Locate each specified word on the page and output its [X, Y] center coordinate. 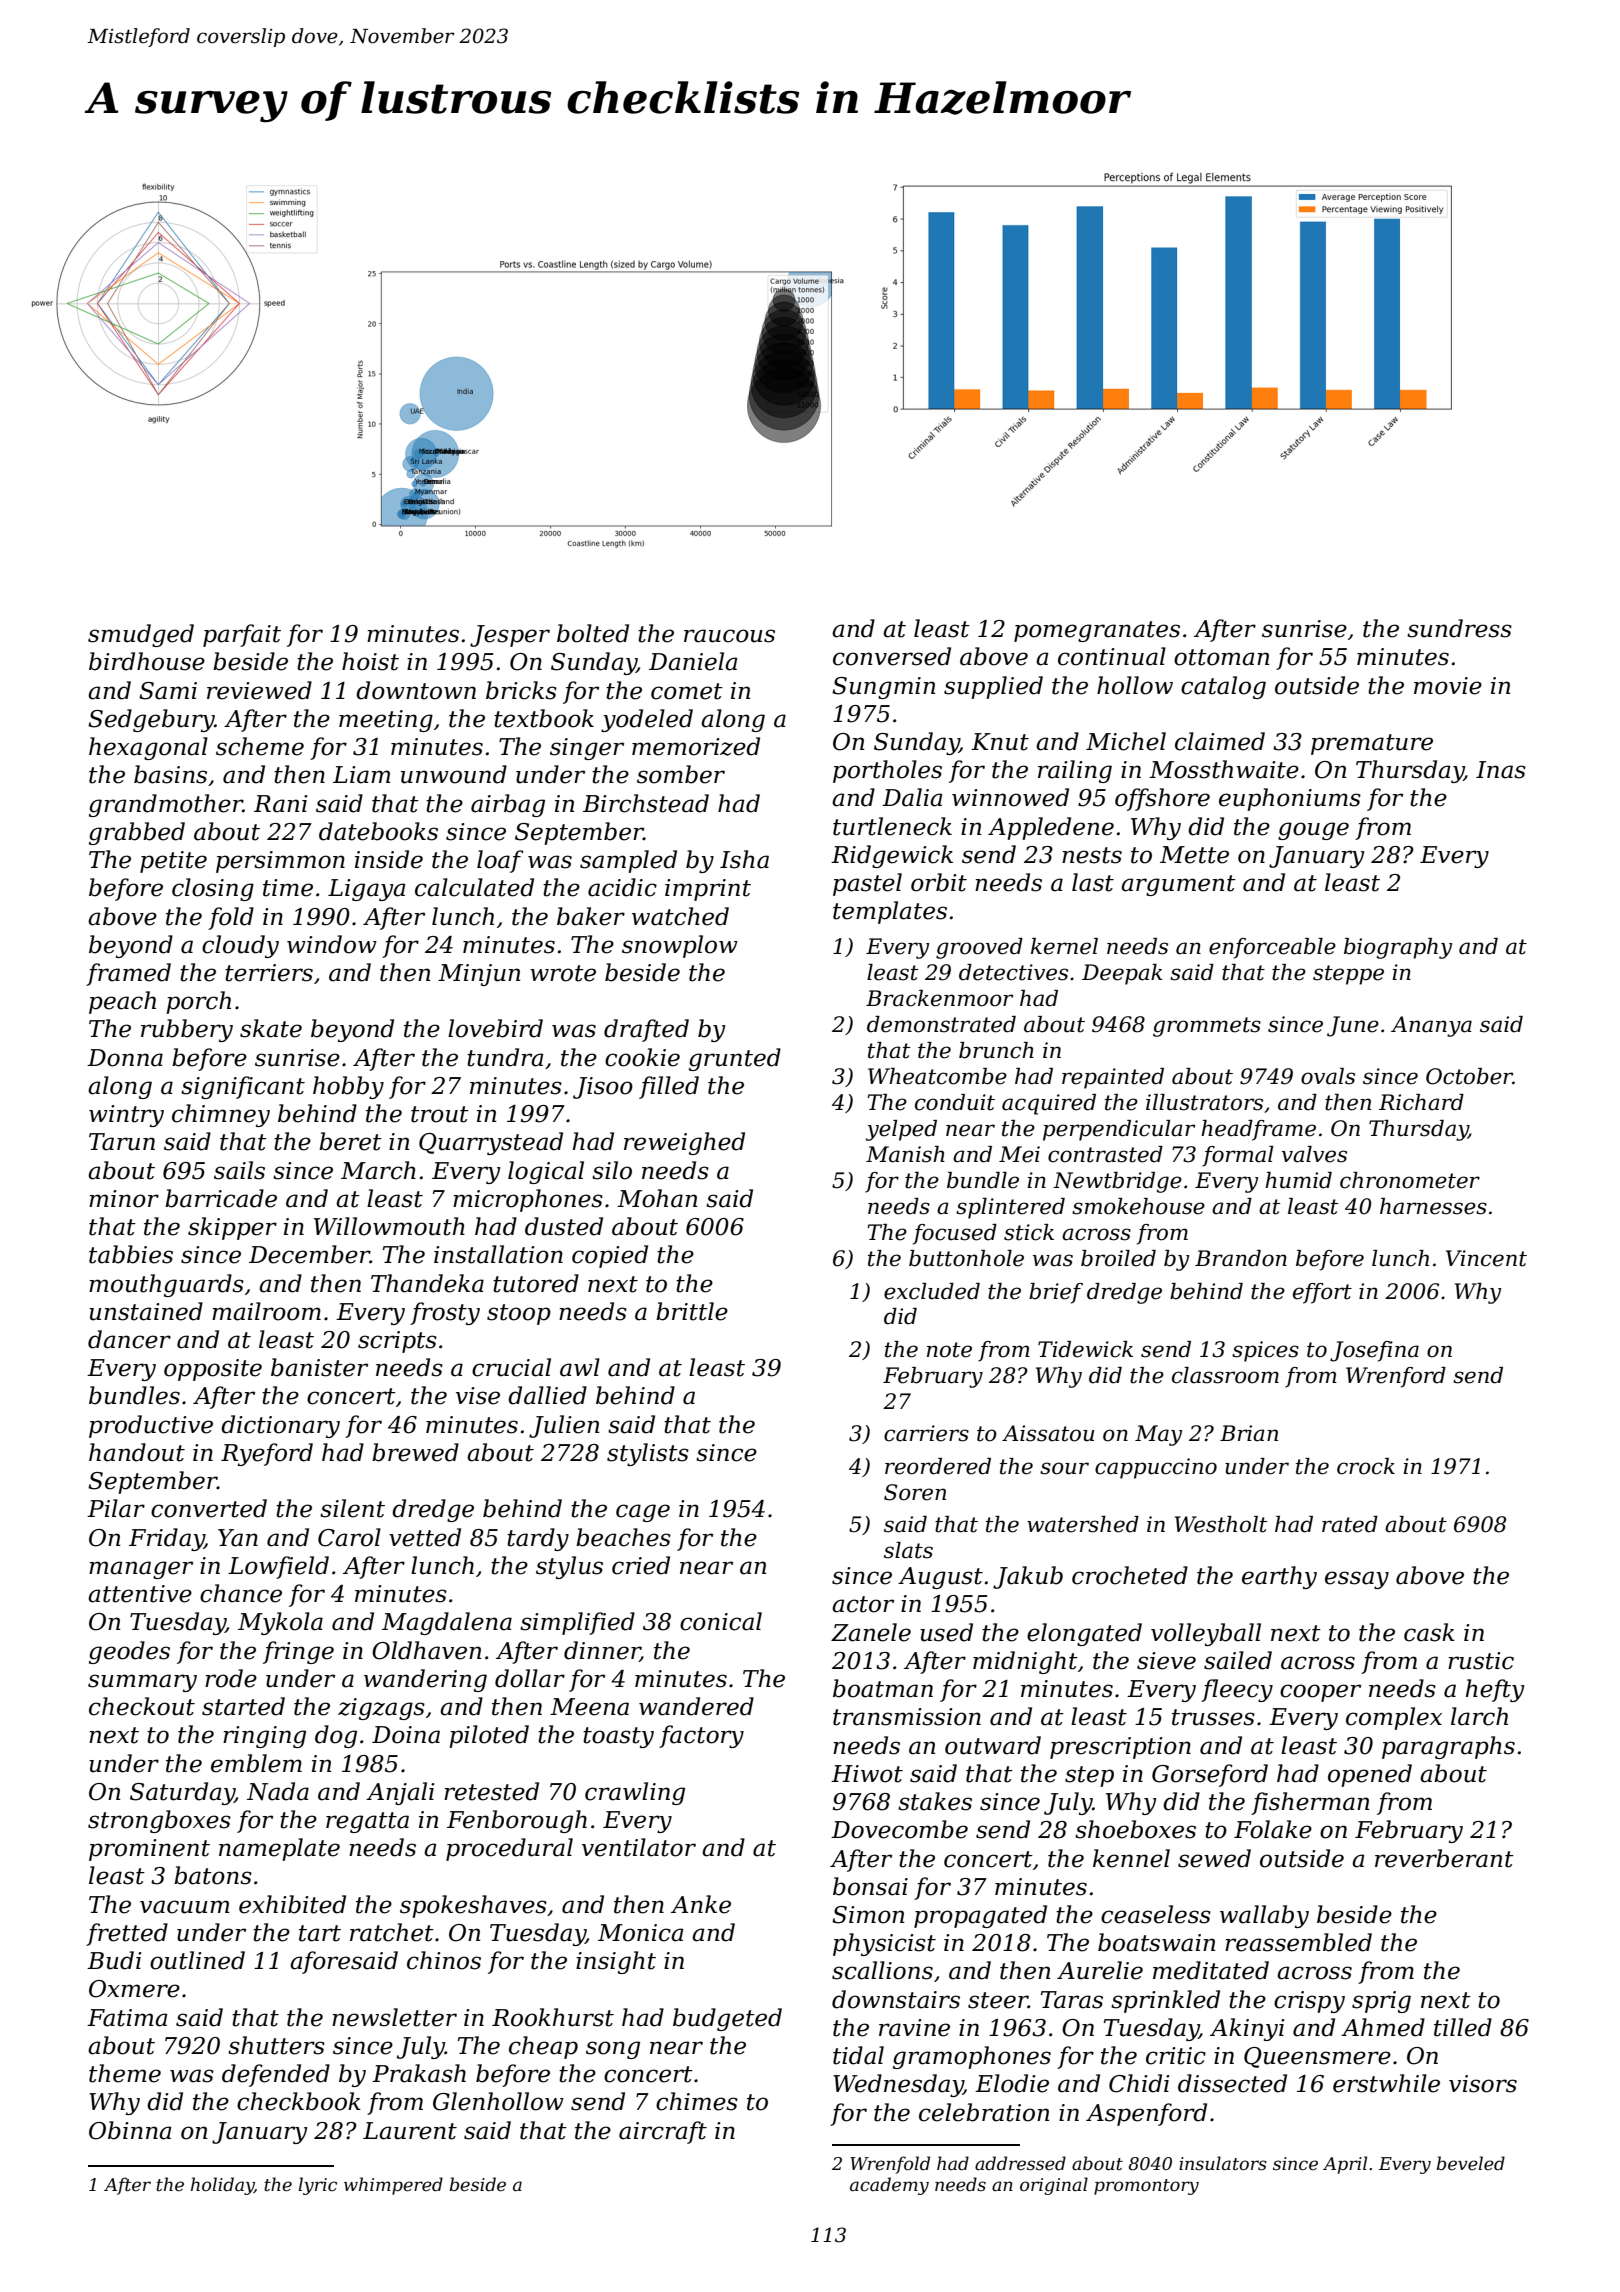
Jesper [510, 636]
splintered [1010, 1208]
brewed [415, 1452]
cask [1429, 1632]
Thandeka [427, 1283]
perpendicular [1119, 1130]
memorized [696, 746]
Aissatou [1048, 1433]
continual [1112, 656]
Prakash [419, 2073]
